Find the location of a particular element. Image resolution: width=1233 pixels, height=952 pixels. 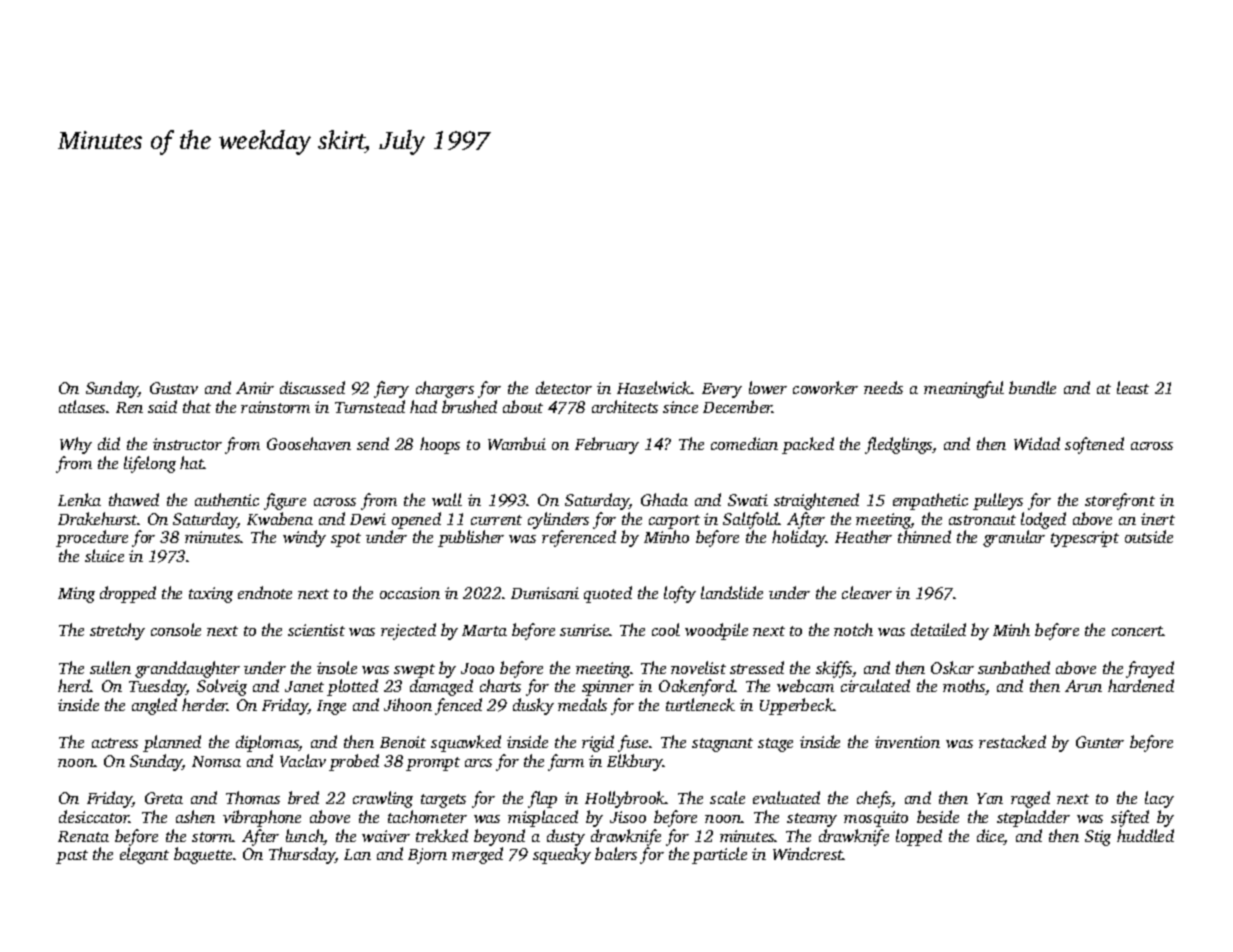

comedian is located at coordinates (744, 443).
